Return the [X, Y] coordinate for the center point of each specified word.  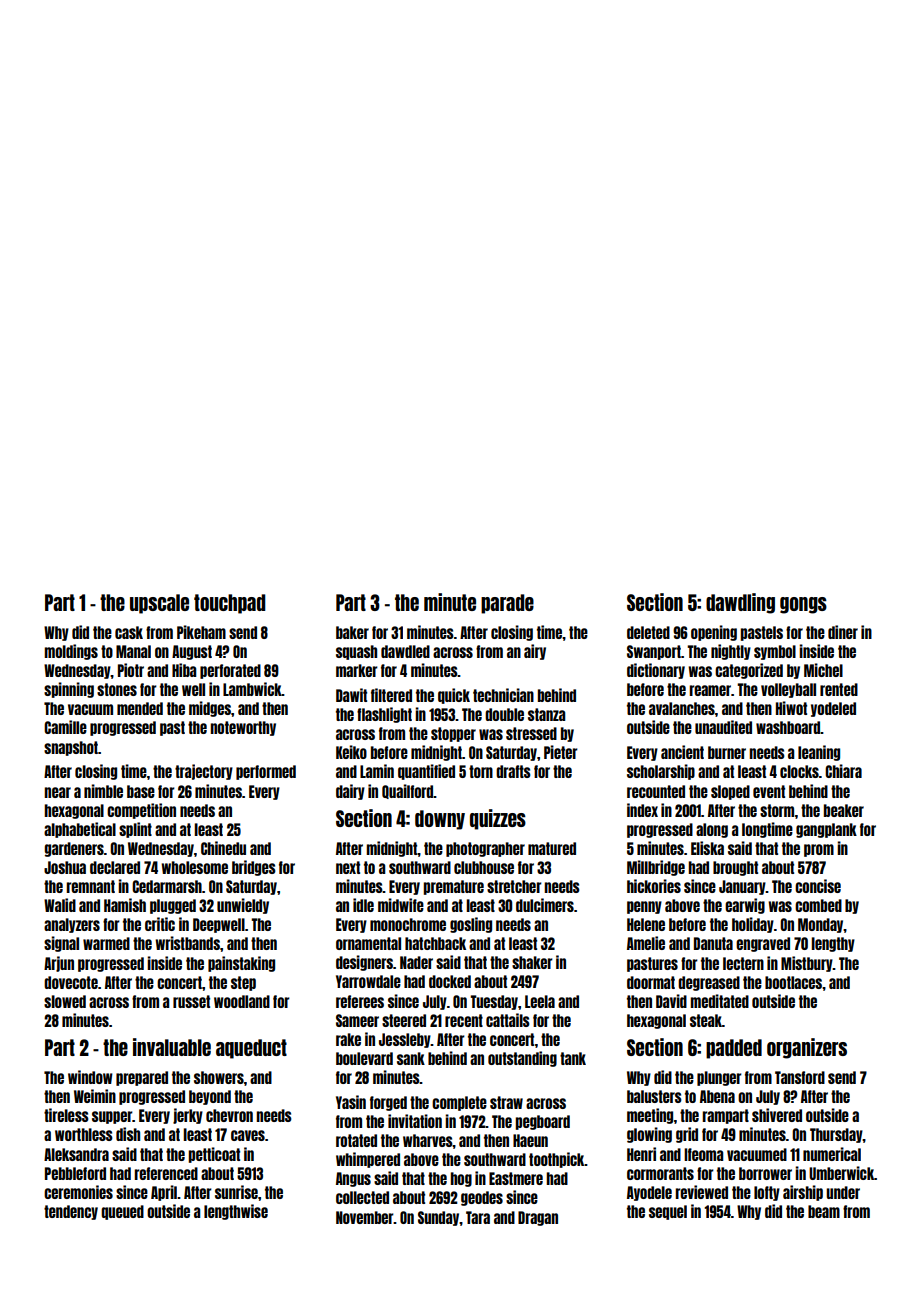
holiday [753, 925]
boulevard [364, 1058]
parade [507, 604]
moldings [71, 652]
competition [141, 811]
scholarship [661, 772]
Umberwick [841, 1173]
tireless [66, 1115]
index [642, 810]
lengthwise [236, 1212]
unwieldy [243, 906]
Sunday [438, 1218]
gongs [803, 605]
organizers [807, 1048]
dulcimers [545, 905]
